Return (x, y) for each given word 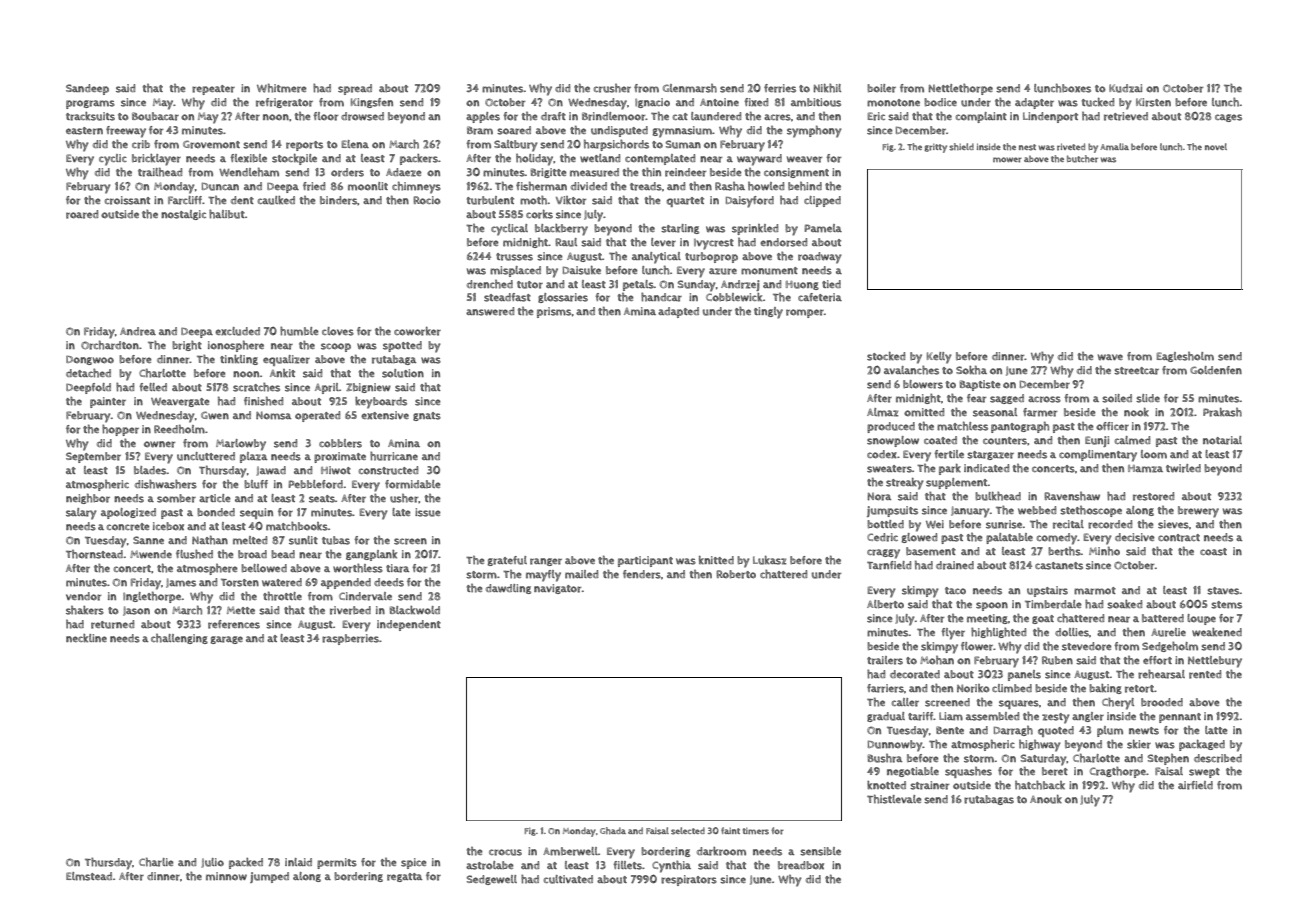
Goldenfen (1216, 370)
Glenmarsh (690, 88)
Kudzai (1125, 88)
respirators (689, 880)
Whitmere (282, 88)
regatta (404, 877)
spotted (402, 346)
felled (153, 387)
